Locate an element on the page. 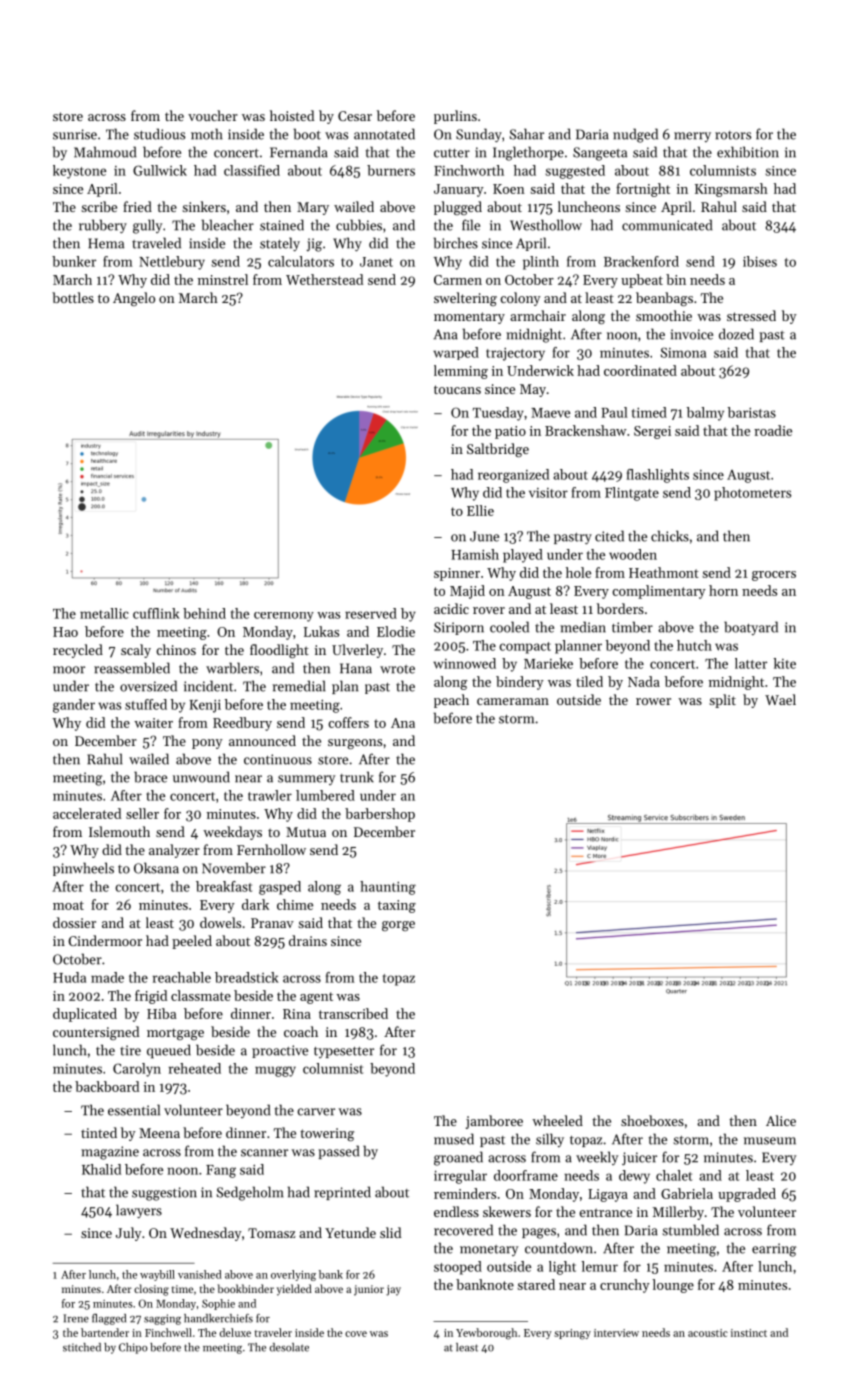  Alice is located at coordinates (781, 1120).
